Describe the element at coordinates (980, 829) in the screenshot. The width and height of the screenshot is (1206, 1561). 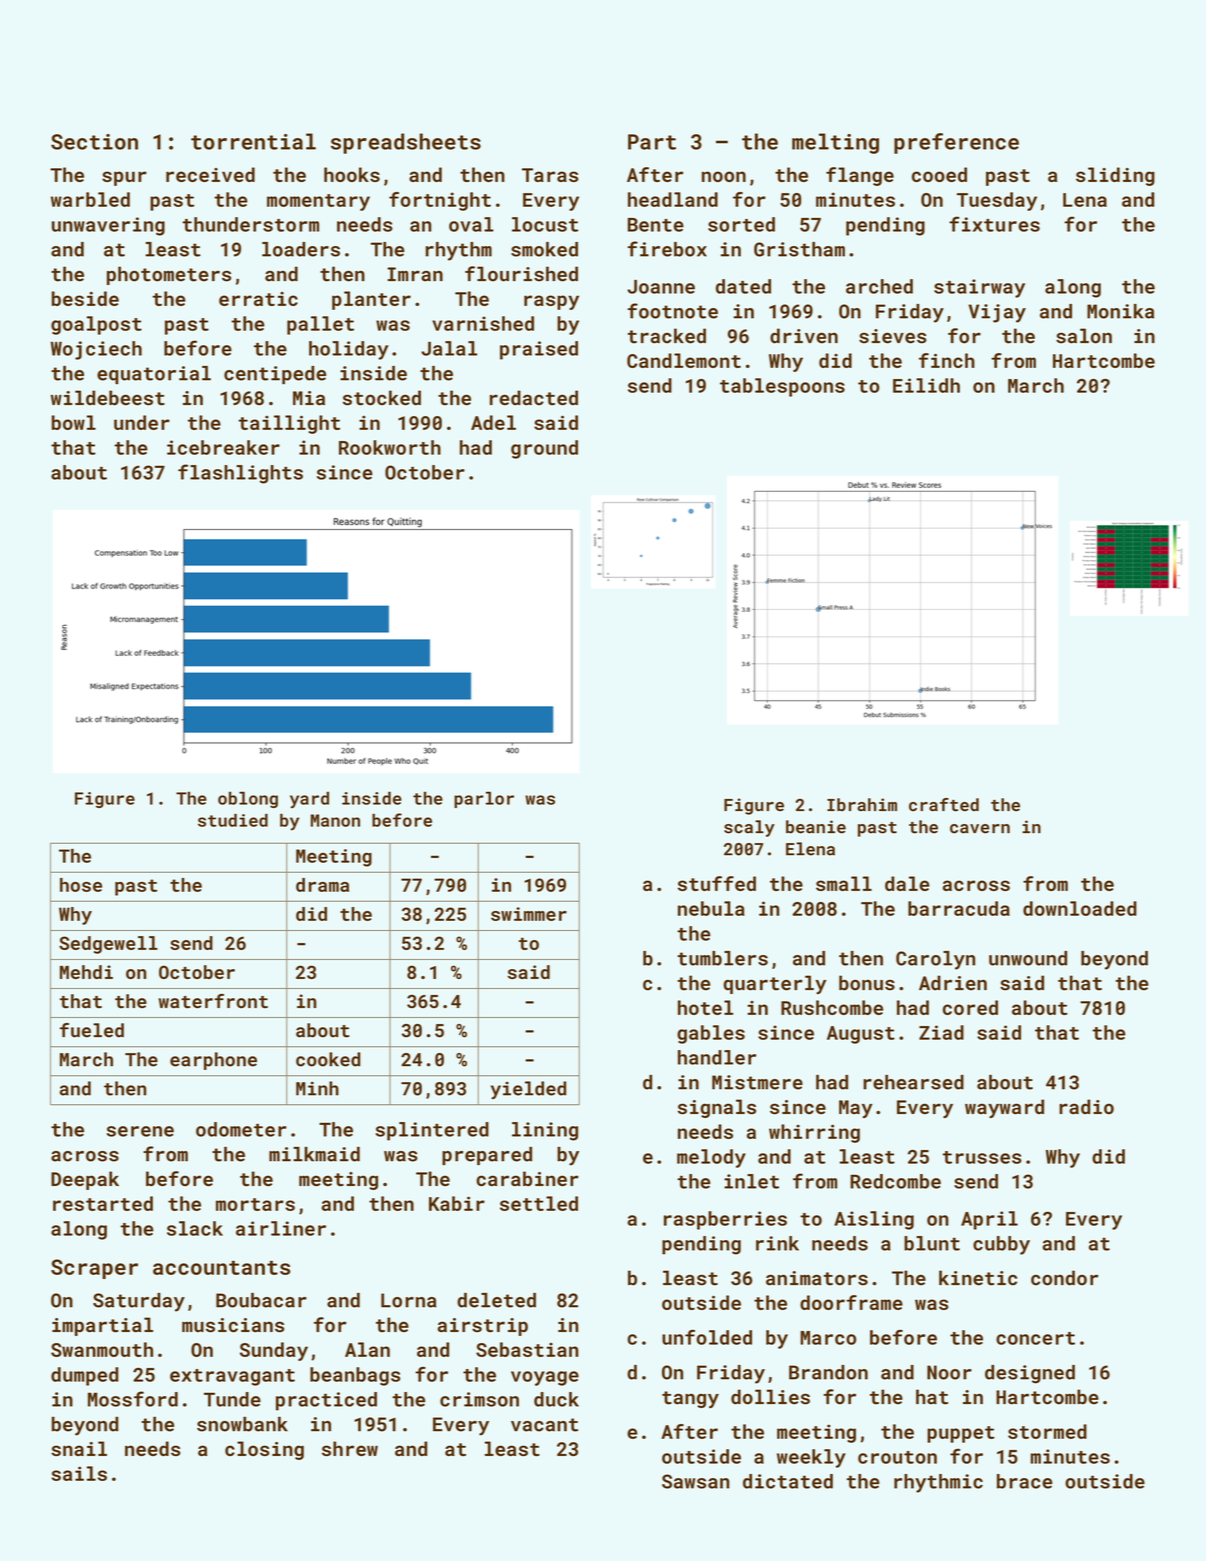
I see `cavern` at that location.
